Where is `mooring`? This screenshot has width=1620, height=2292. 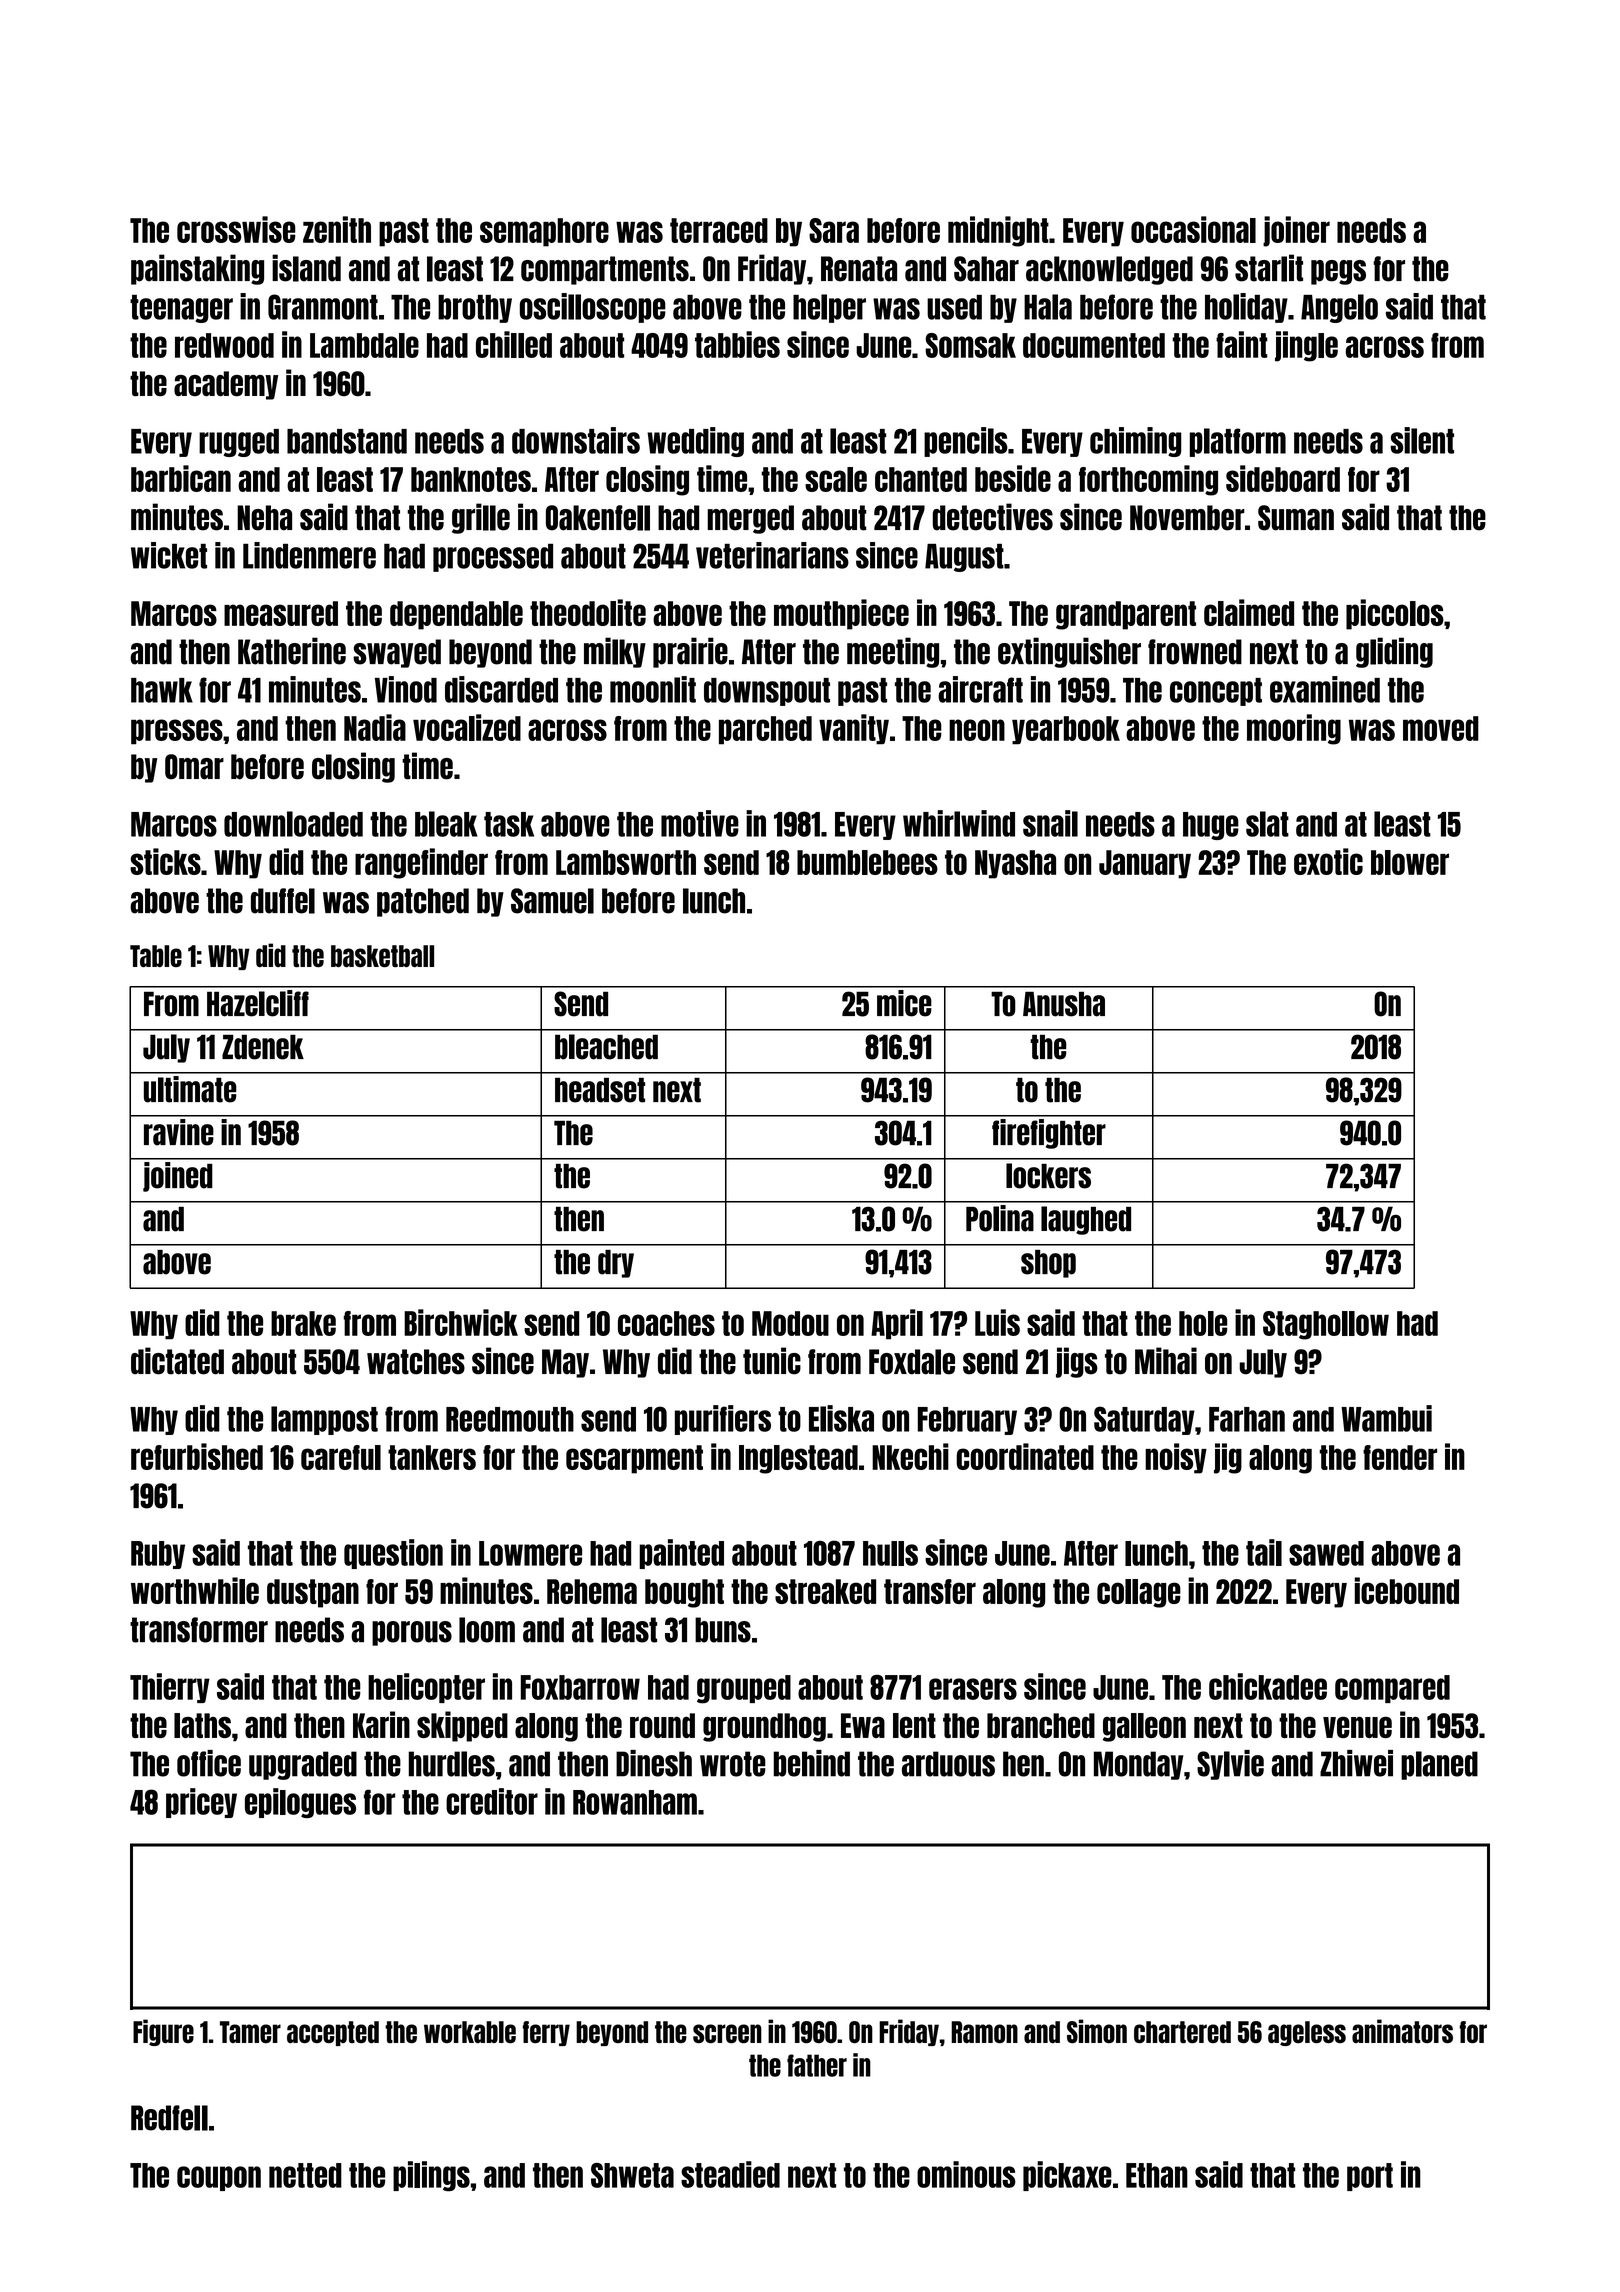
mooring is located at coordinates (1294, 729).
